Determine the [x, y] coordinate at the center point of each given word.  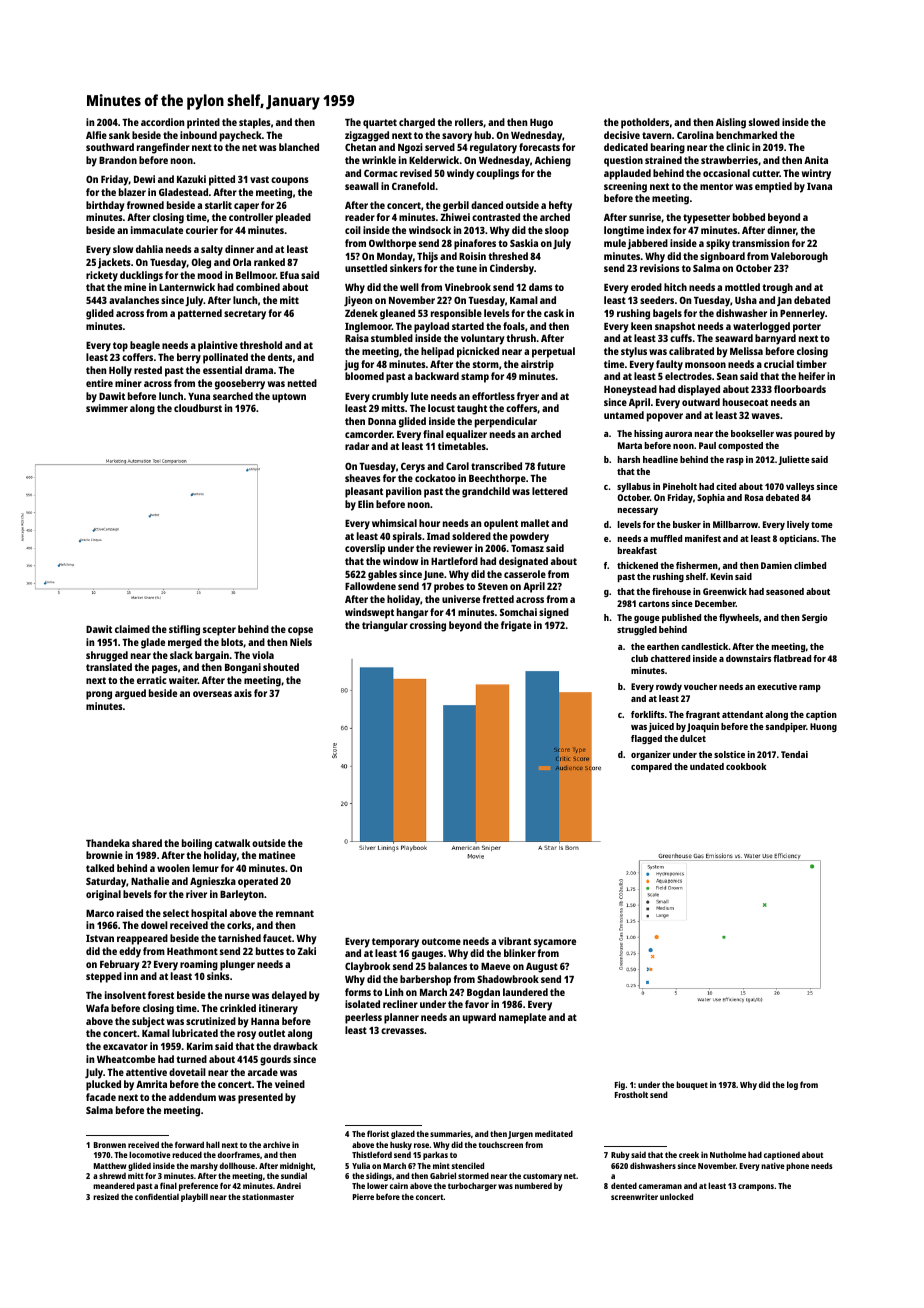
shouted [281, 667]
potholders [645, 123]
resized [106, 1196]
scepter [219, 631]
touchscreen [501, 1145]
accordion [162, 122]
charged [417, 123]
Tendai [794, 754]
